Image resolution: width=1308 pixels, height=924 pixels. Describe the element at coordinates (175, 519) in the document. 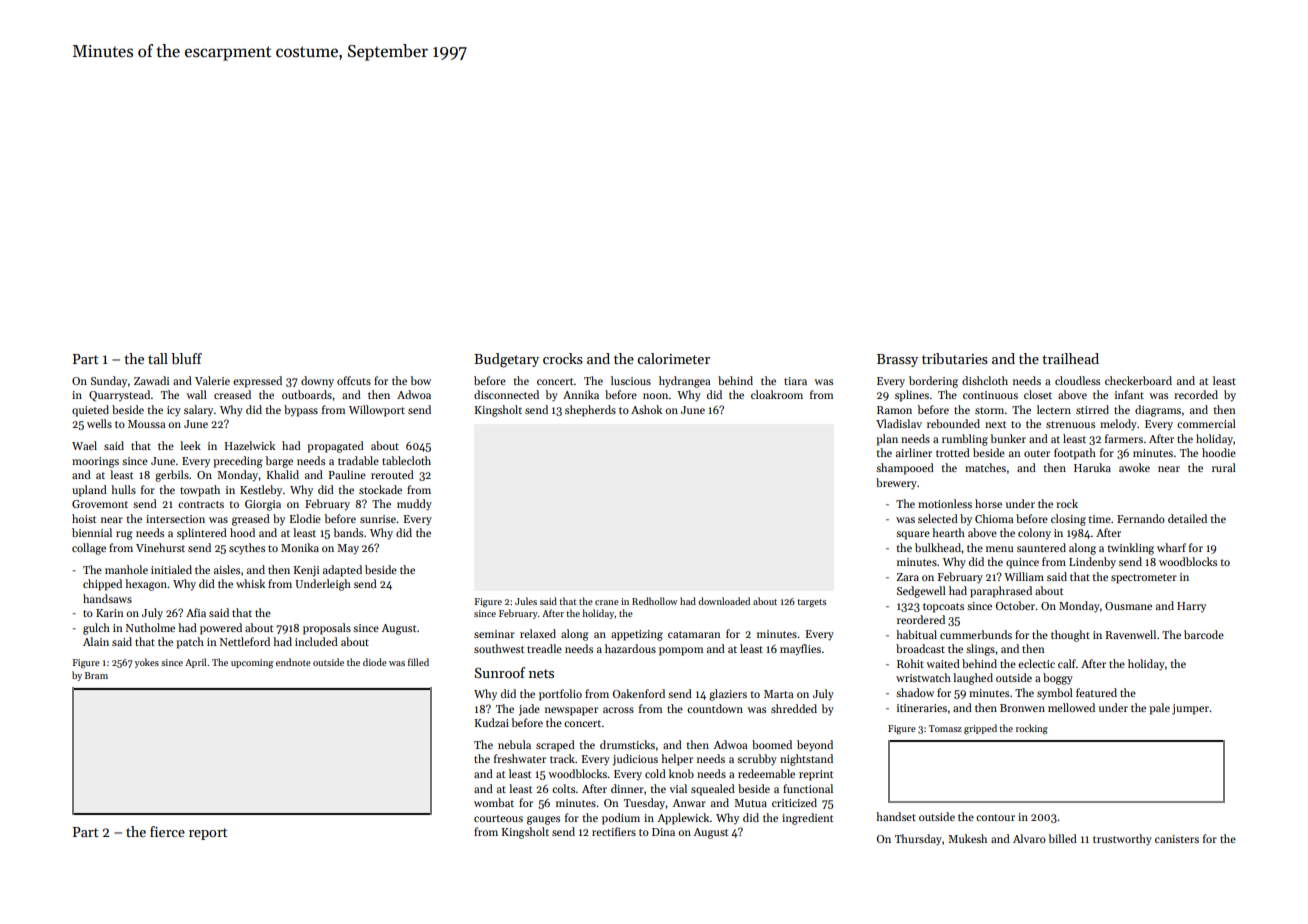

I see `intersection` at that location.
